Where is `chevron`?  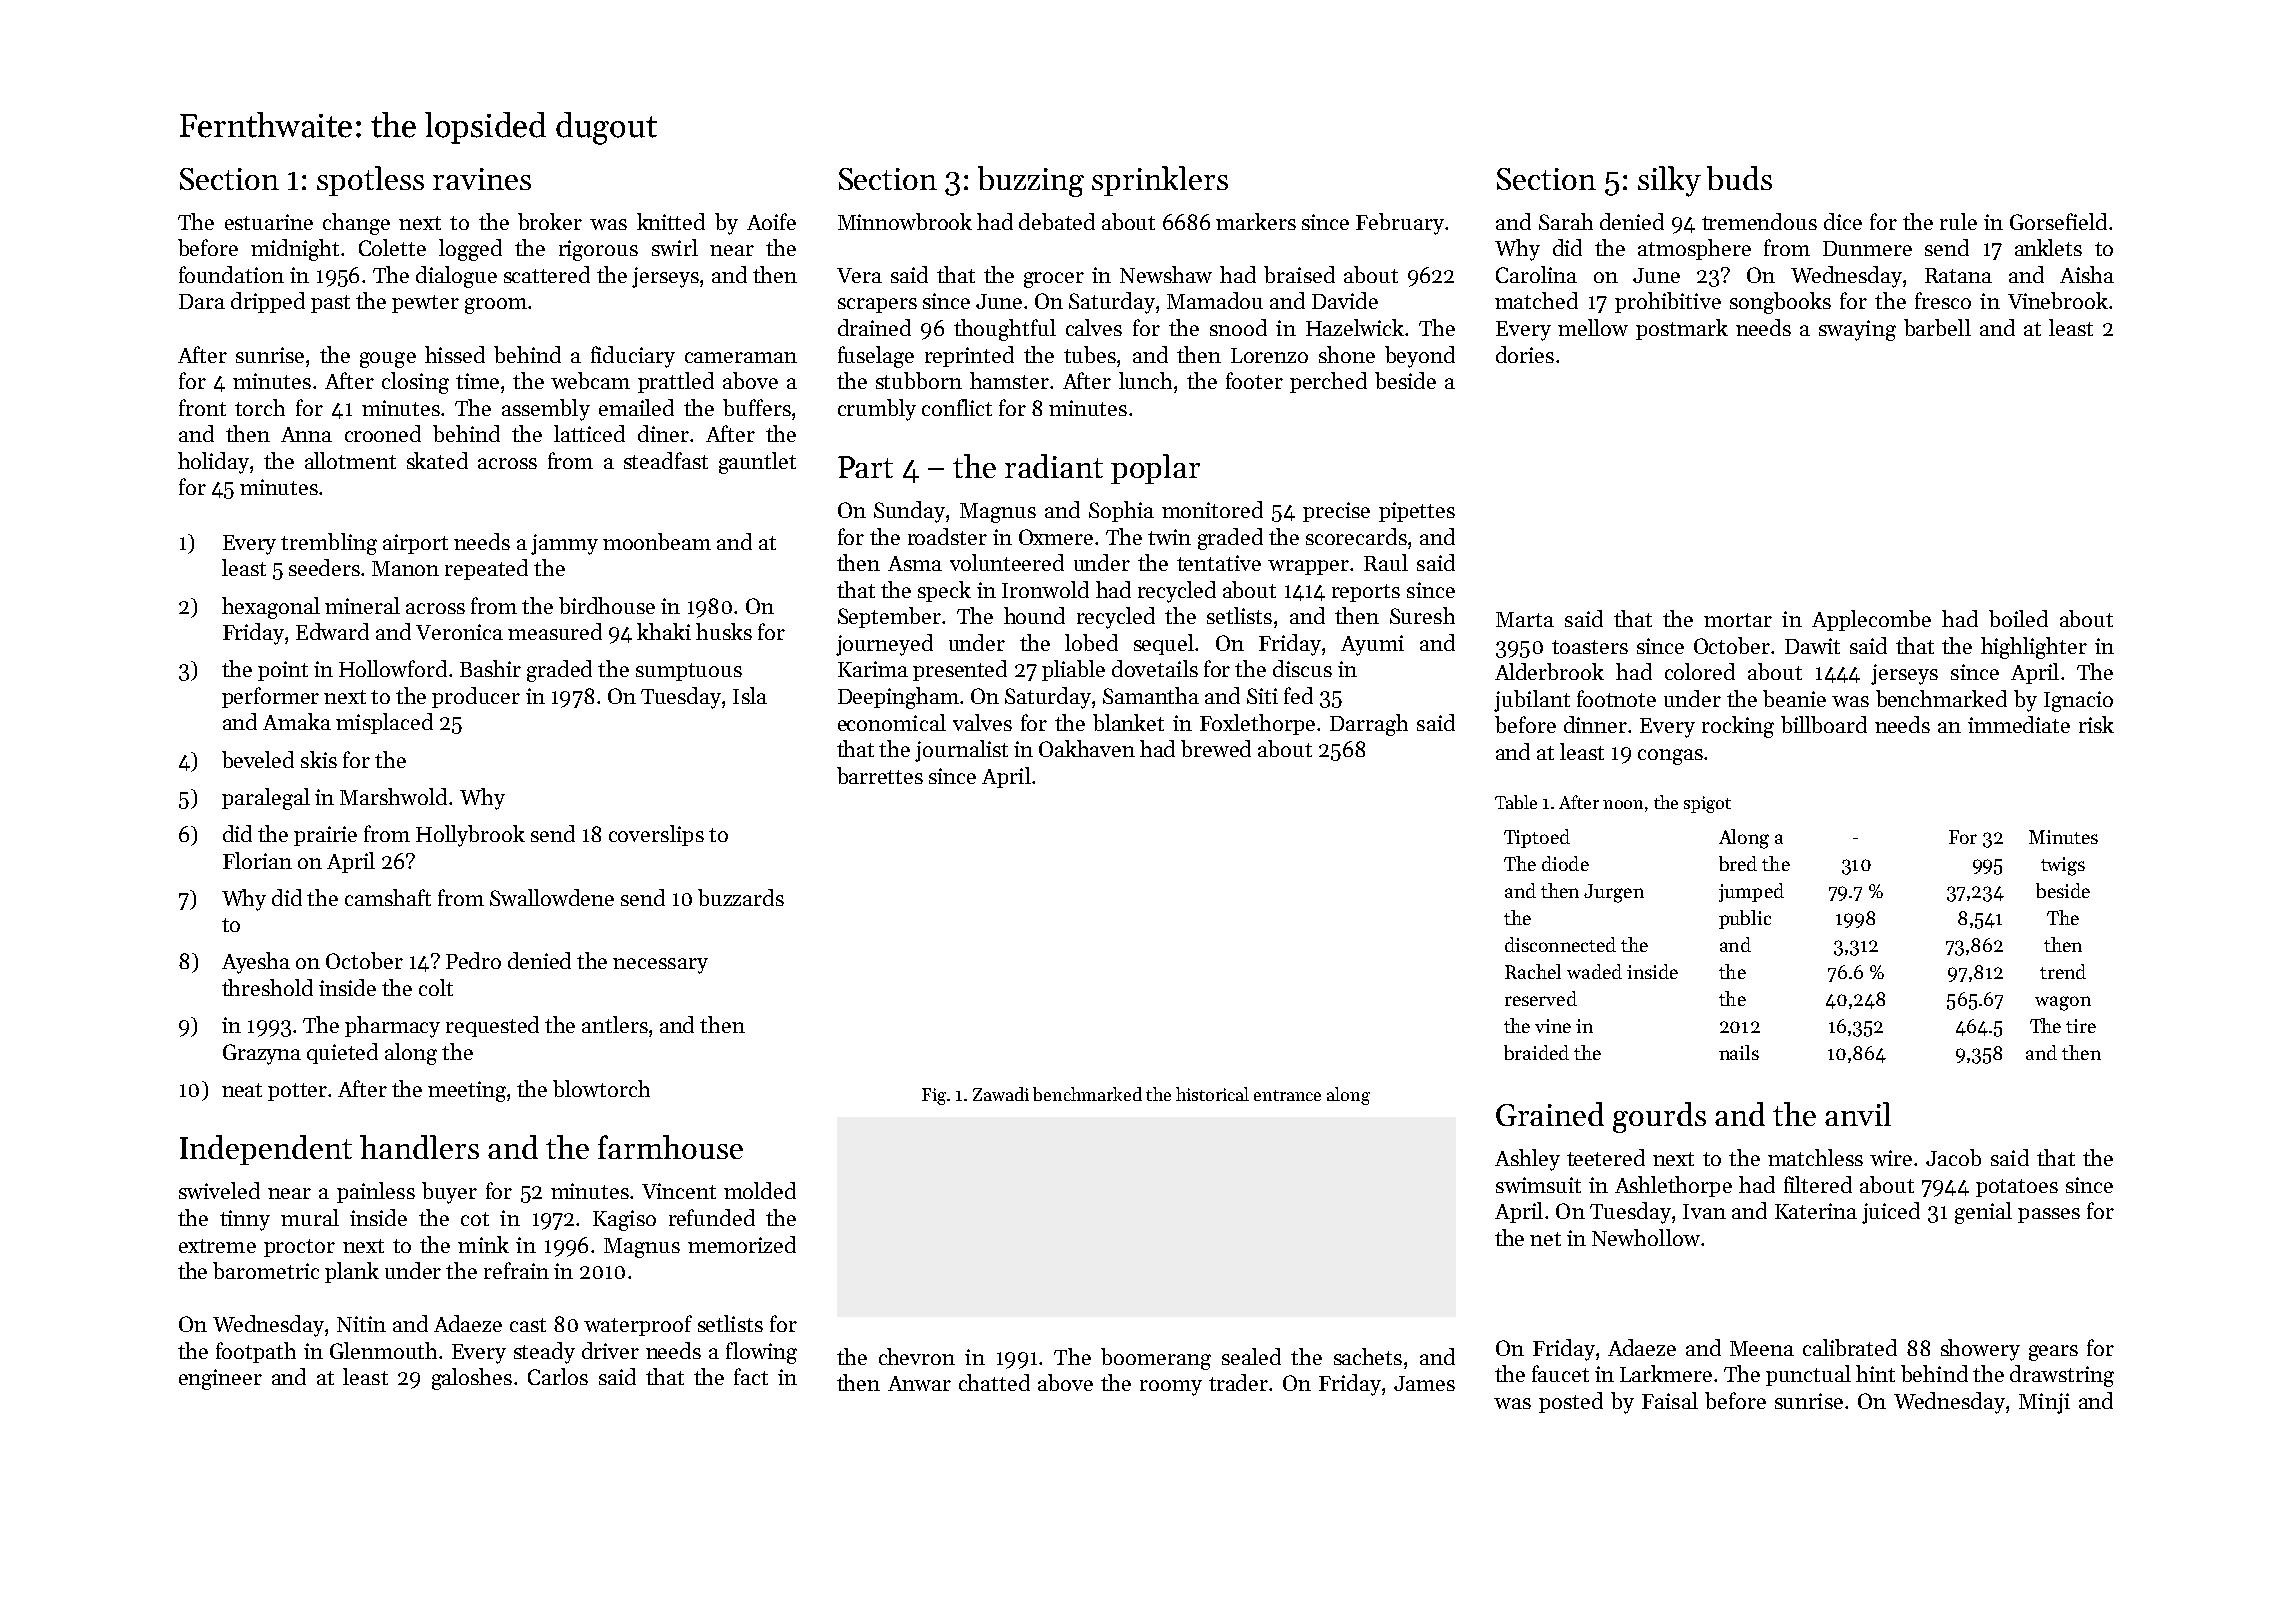 chevron is located at coordinates (917, 1356).
